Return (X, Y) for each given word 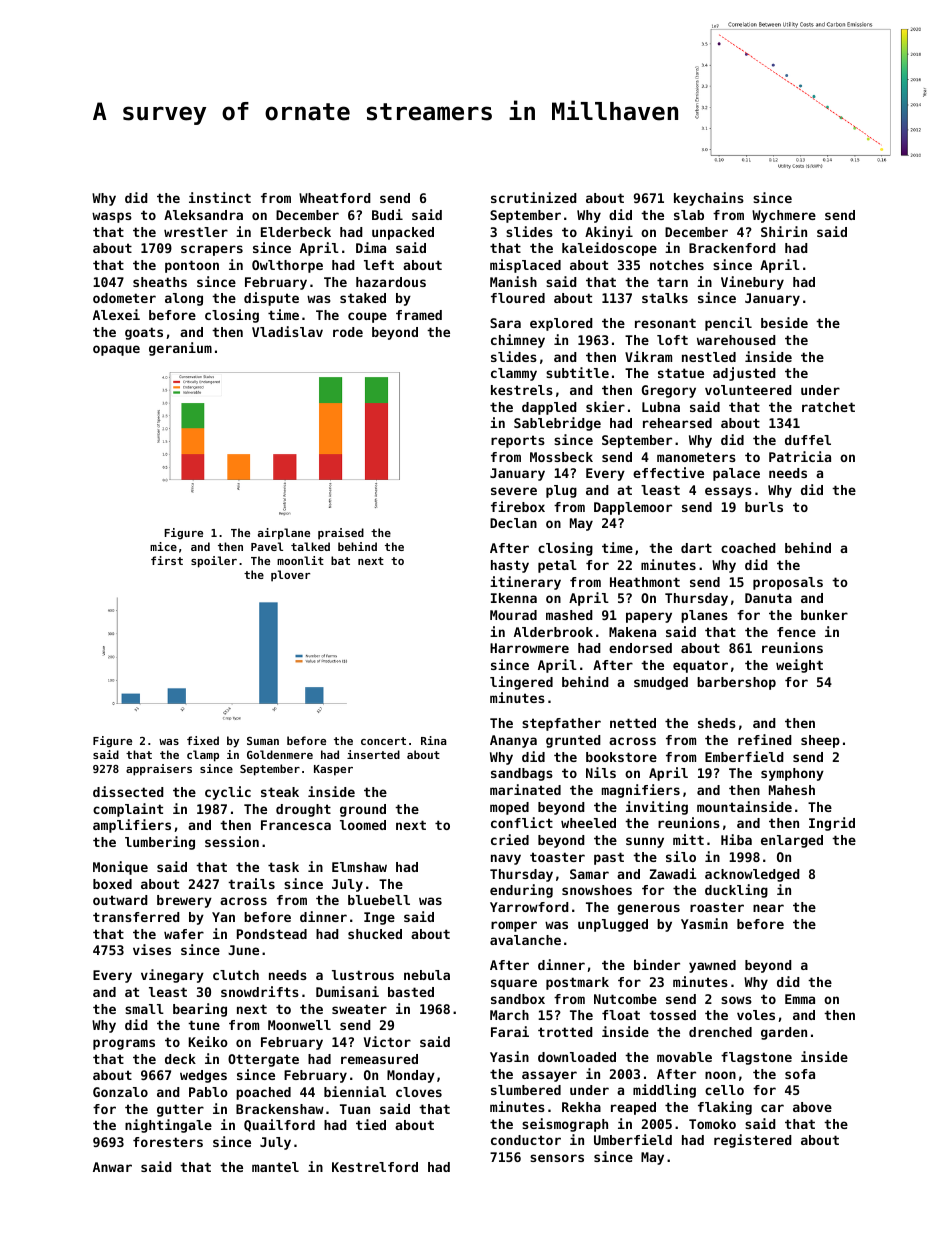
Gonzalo (120, 1092)
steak (280, 792)
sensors (557, 1158)
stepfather (561, 724)
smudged (661, 683)
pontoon (192, 266)
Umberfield (633, 1139)
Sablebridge (557, 424)
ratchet (828, 407)
